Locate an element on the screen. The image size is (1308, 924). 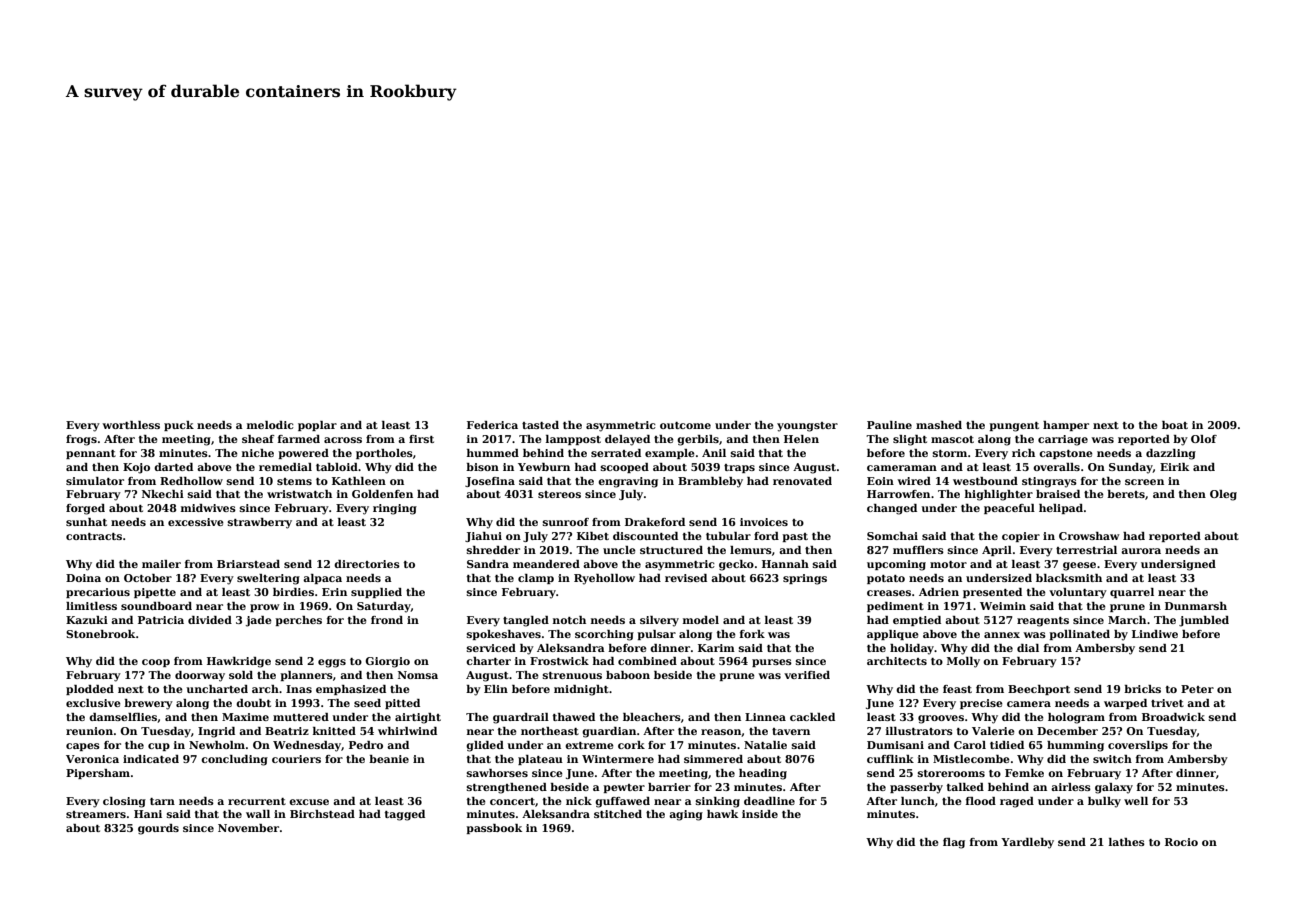
boat is located at coordinates (1175, 425).
